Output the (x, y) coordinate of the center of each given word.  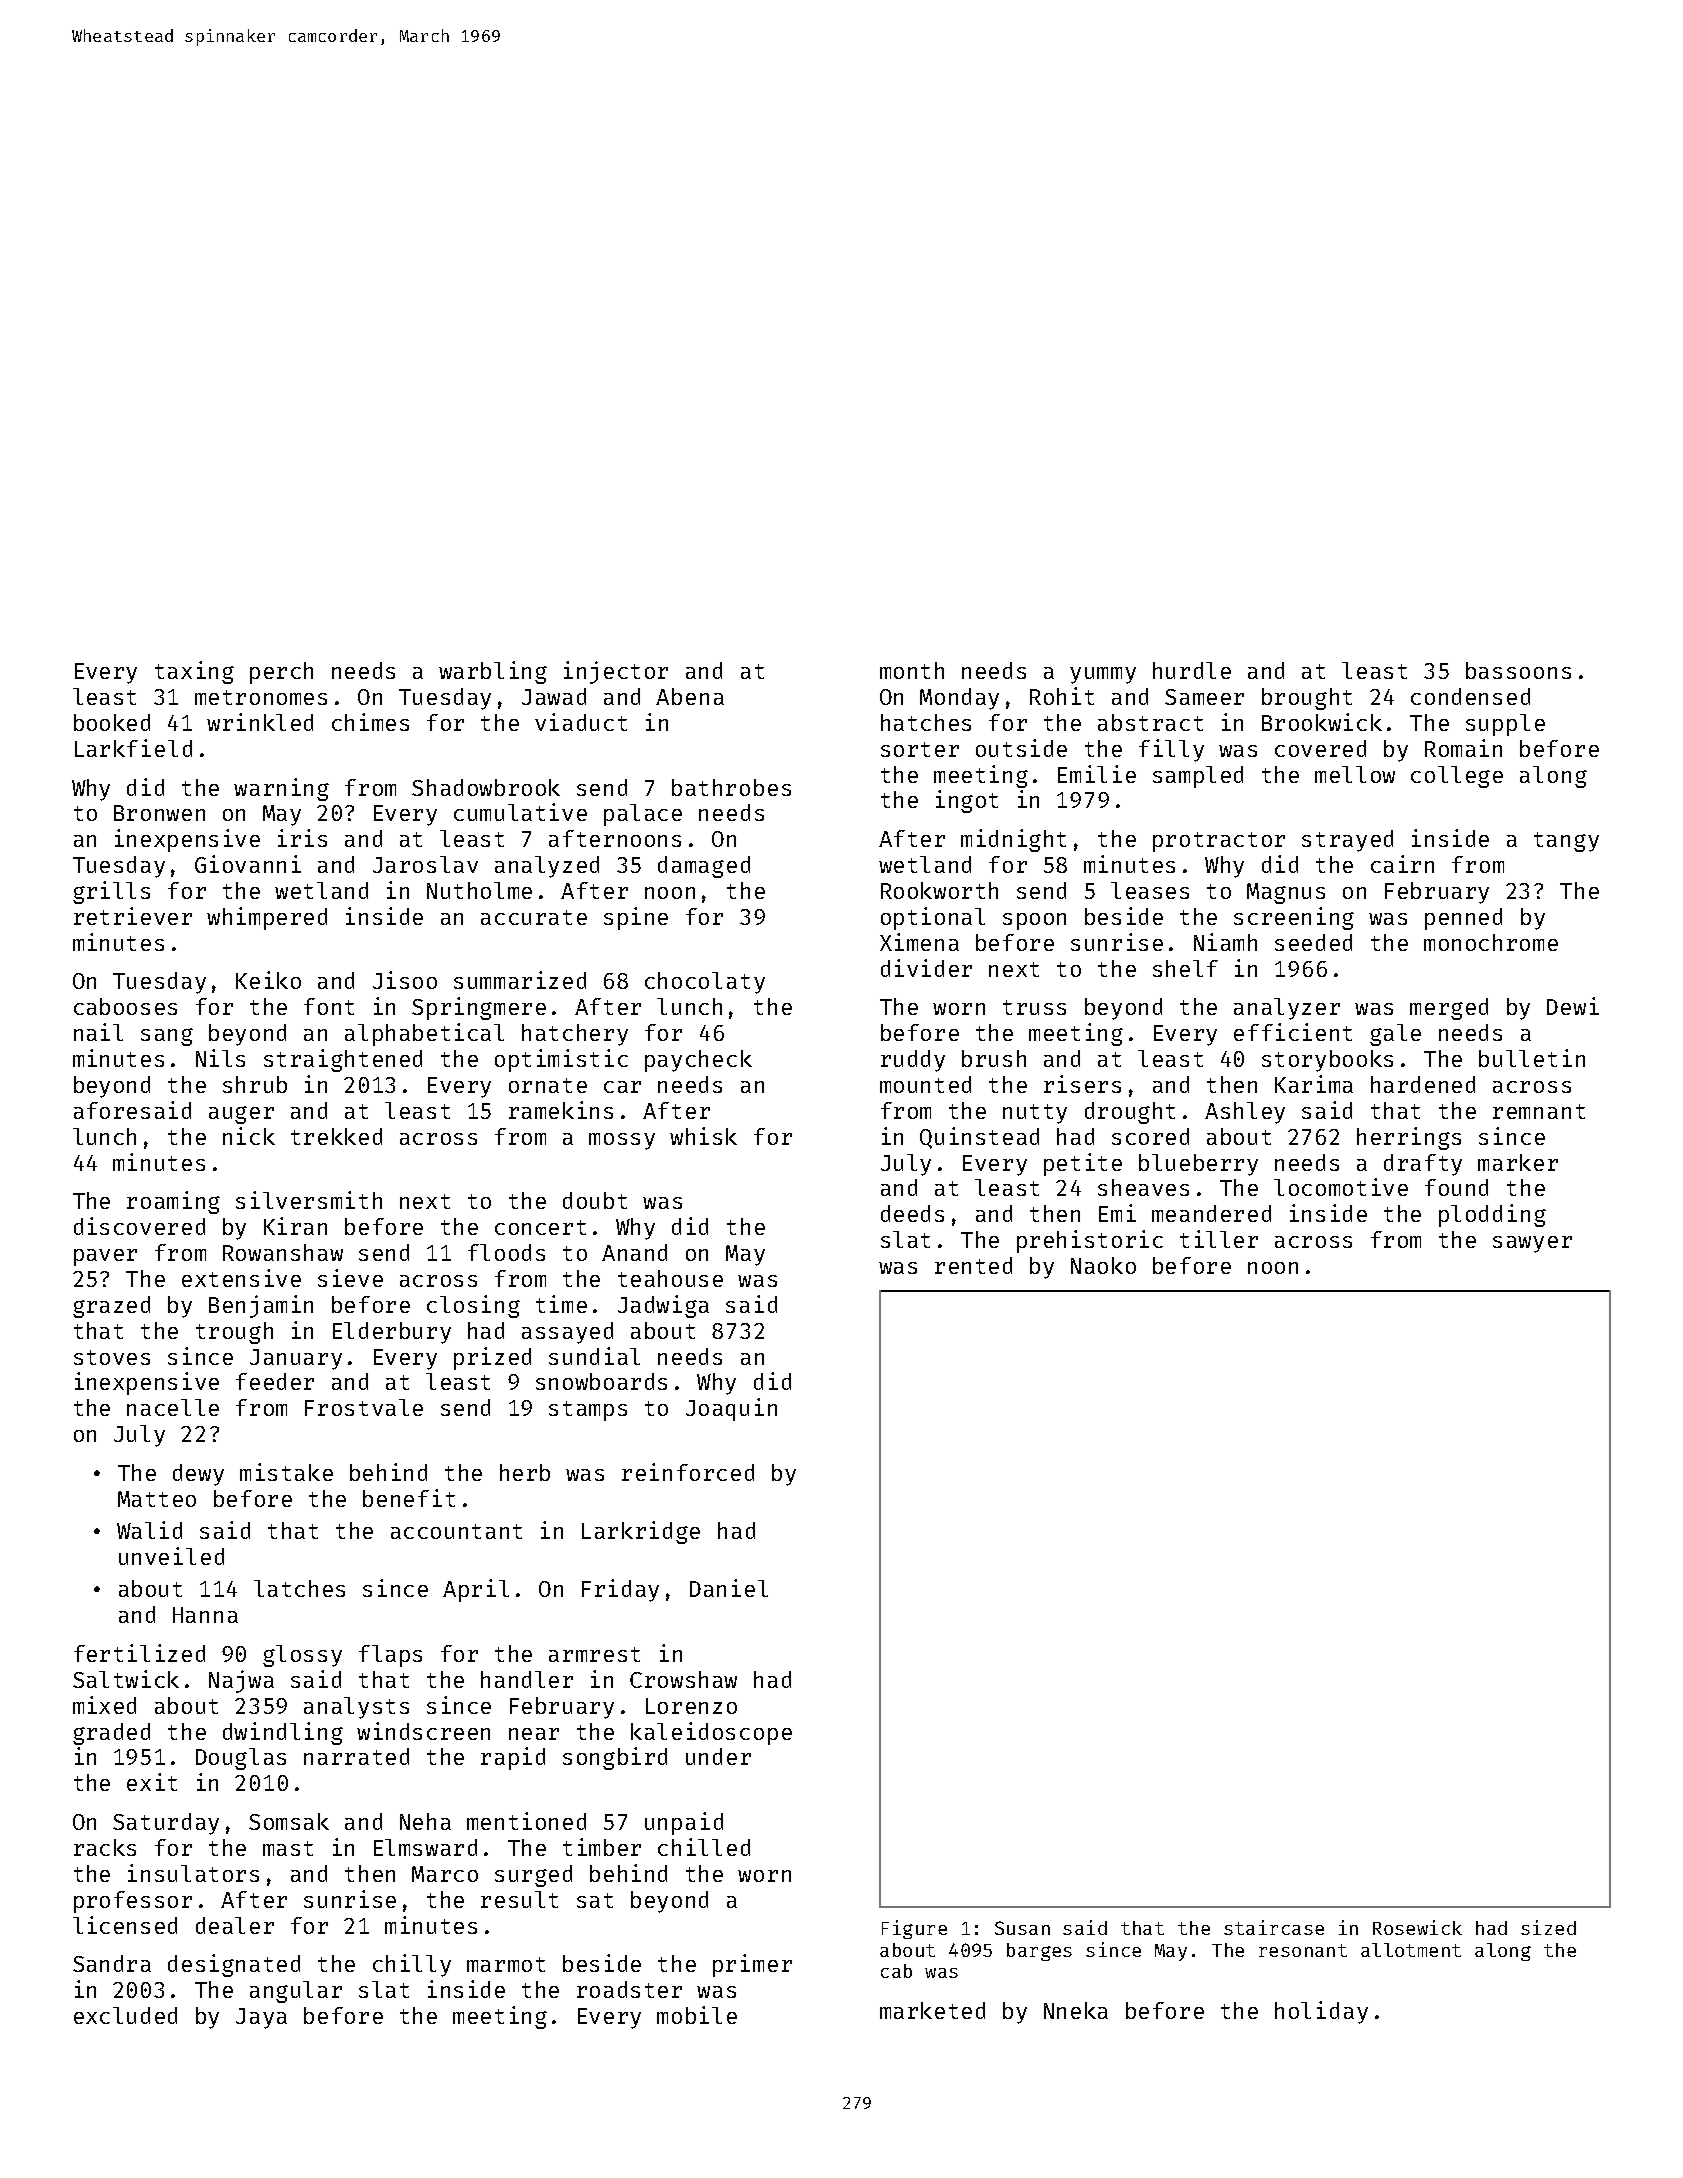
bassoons (1518, 670)
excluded (125, 2015)
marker (1518, 1162)
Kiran (295, 1226)
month (912, 670)
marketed (932, 2010)
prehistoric (1090, 1241)
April (476, 1590)
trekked (336, 1136)
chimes (370, 722)
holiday (1321, 2012)
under (718, 1756)
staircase (1274, 1927)
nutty (1035, 1114)
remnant (1539, 1111)
